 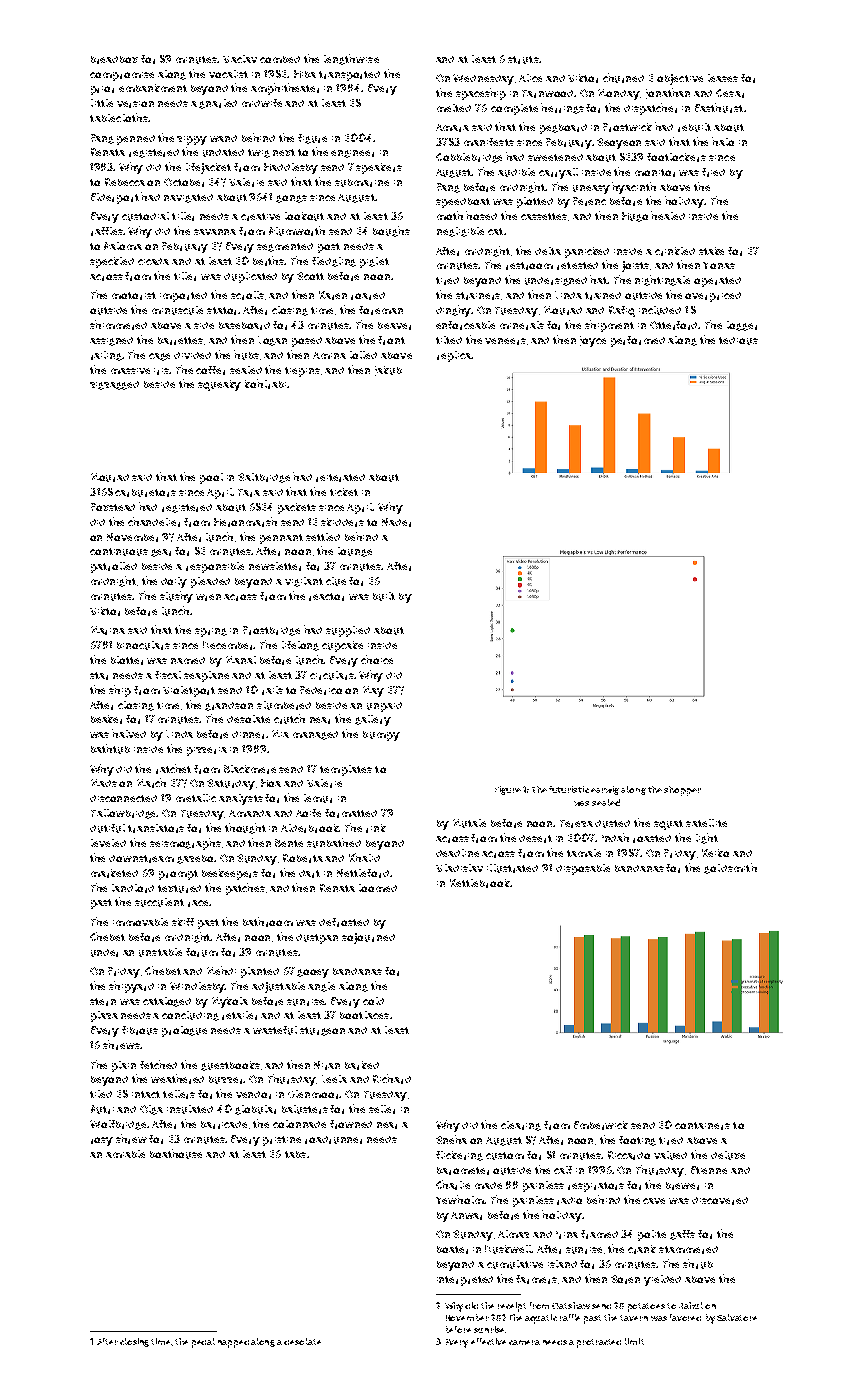 I want to click on manifests, so click(x=489, y=142).
